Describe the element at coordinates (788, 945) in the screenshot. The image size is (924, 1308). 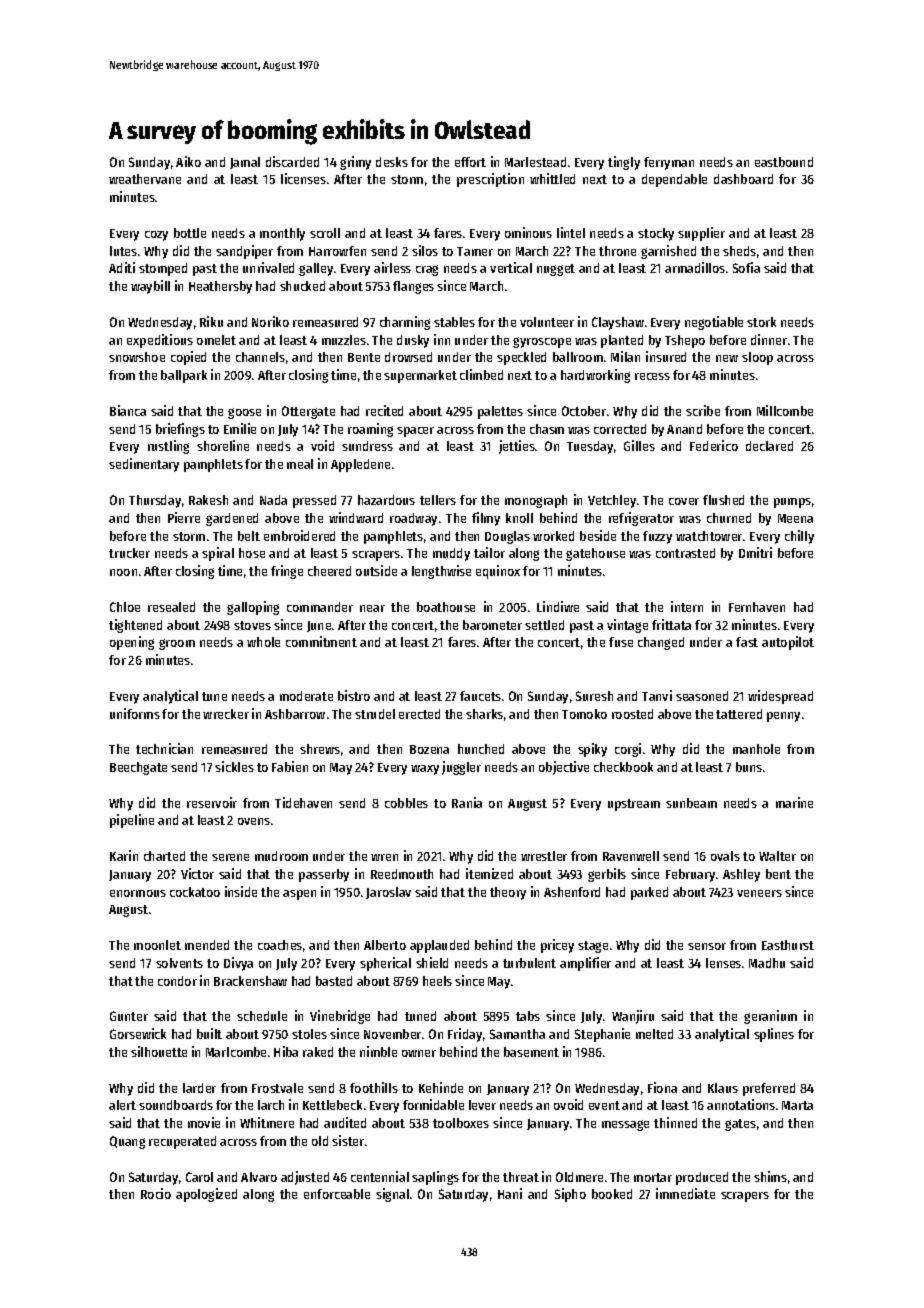
I see `Easthurst` at that location.
